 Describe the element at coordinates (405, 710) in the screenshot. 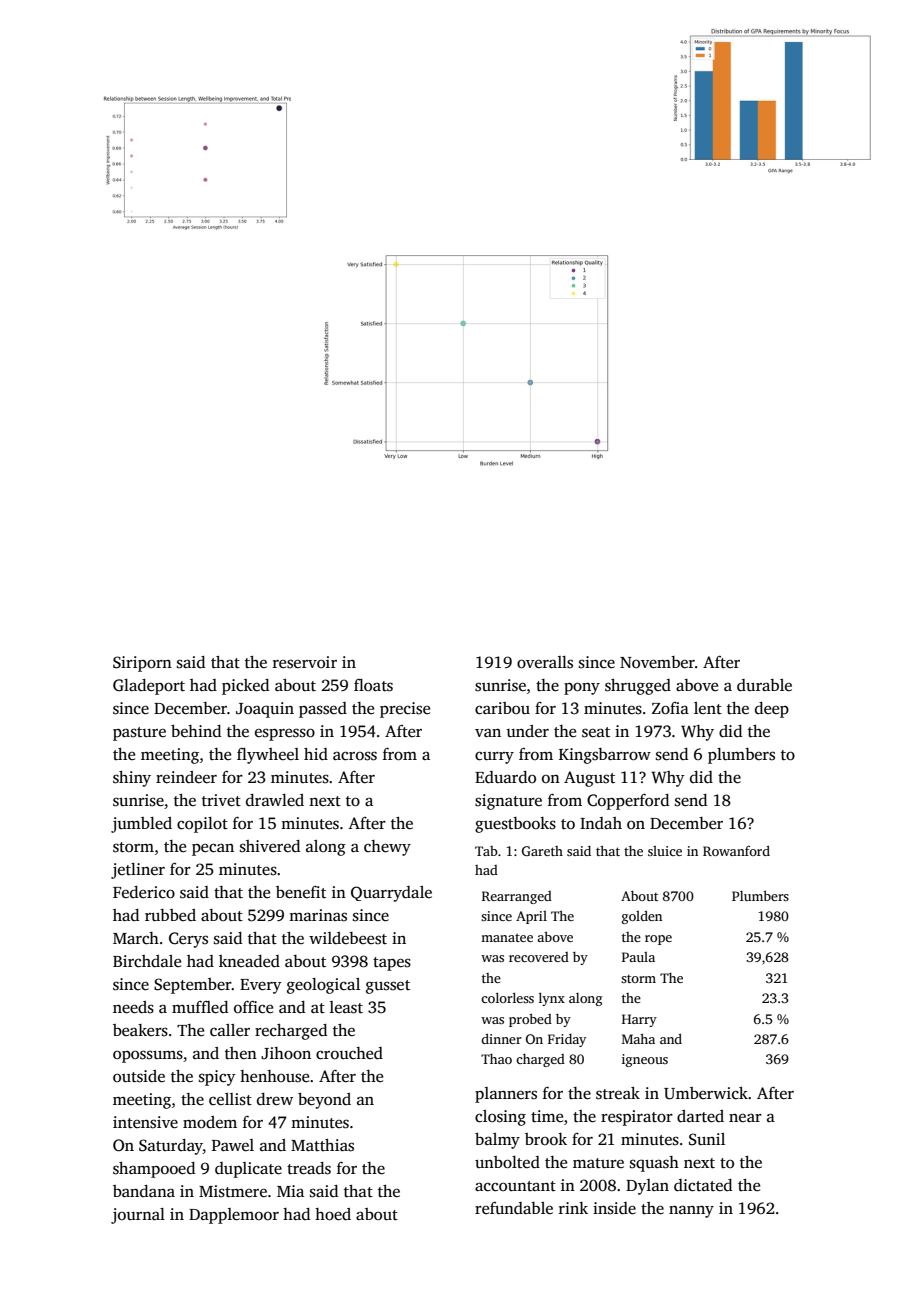

I see `precise` at that location.
